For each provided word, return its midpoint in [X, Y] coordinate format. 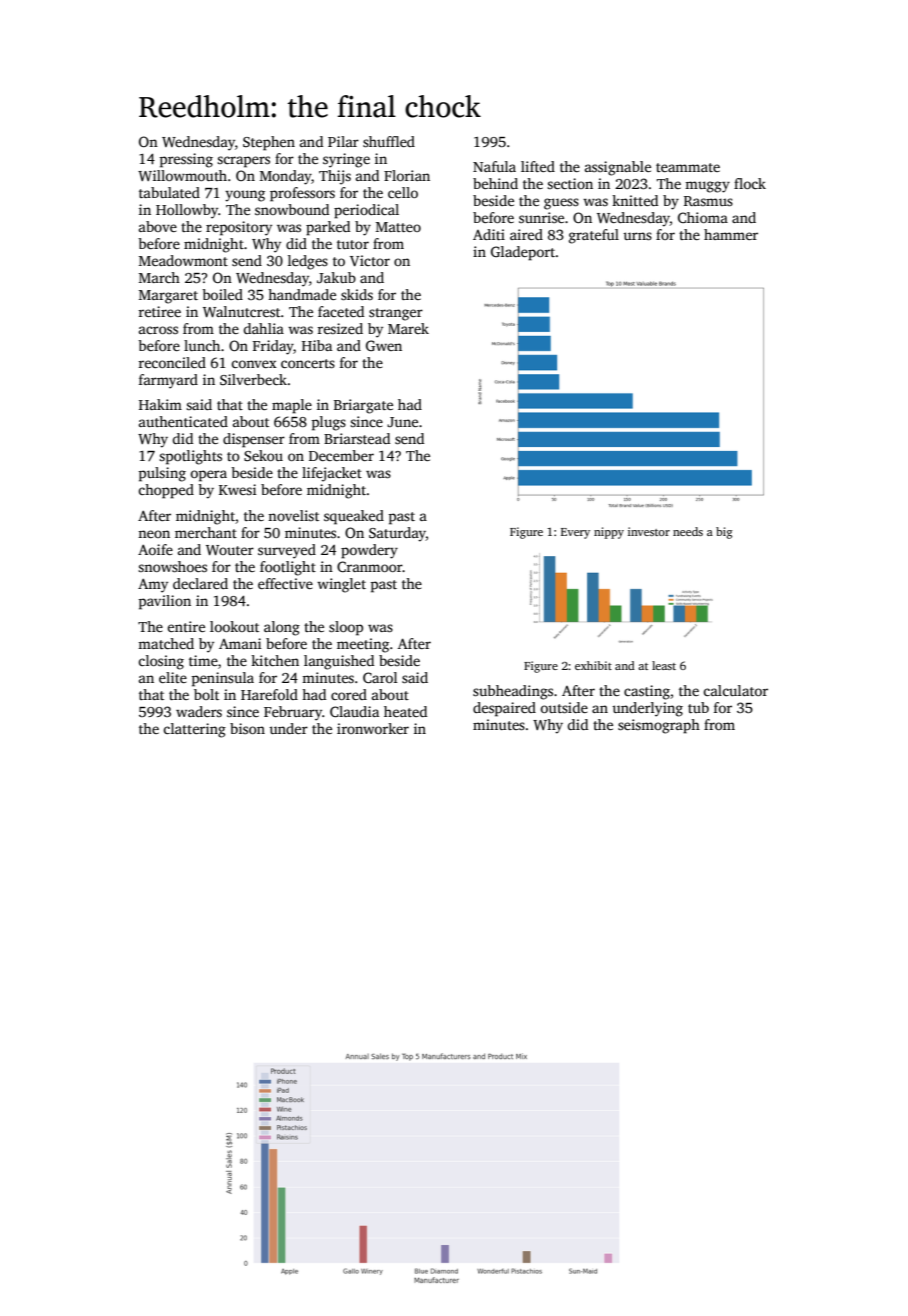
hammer [731, 234]
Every [575, 533]
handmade [302, 294]
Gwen [384, 345]
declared [200, 583]
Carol [380, 677]
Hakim [160, 404]
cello [403, 192]
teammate [688, 167]
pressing [186, 160]
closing [161, 662]
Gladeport [523, 253]
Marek [408, 328]
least [664, 665]
